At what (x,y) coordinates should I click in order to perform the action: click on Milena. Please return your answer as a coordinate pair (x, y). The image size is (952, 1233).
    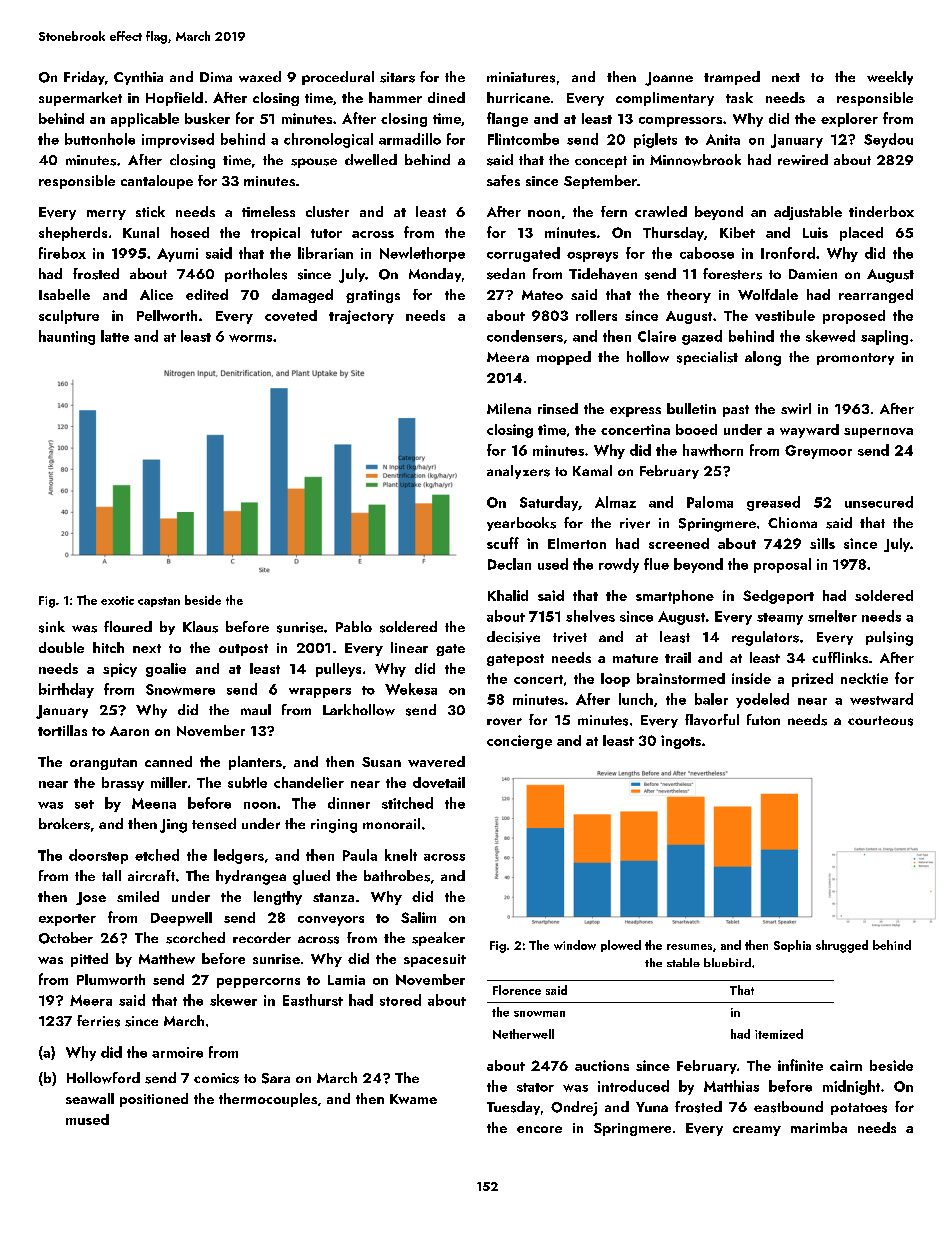
    Looking at the image, I should click on (509, 408).
